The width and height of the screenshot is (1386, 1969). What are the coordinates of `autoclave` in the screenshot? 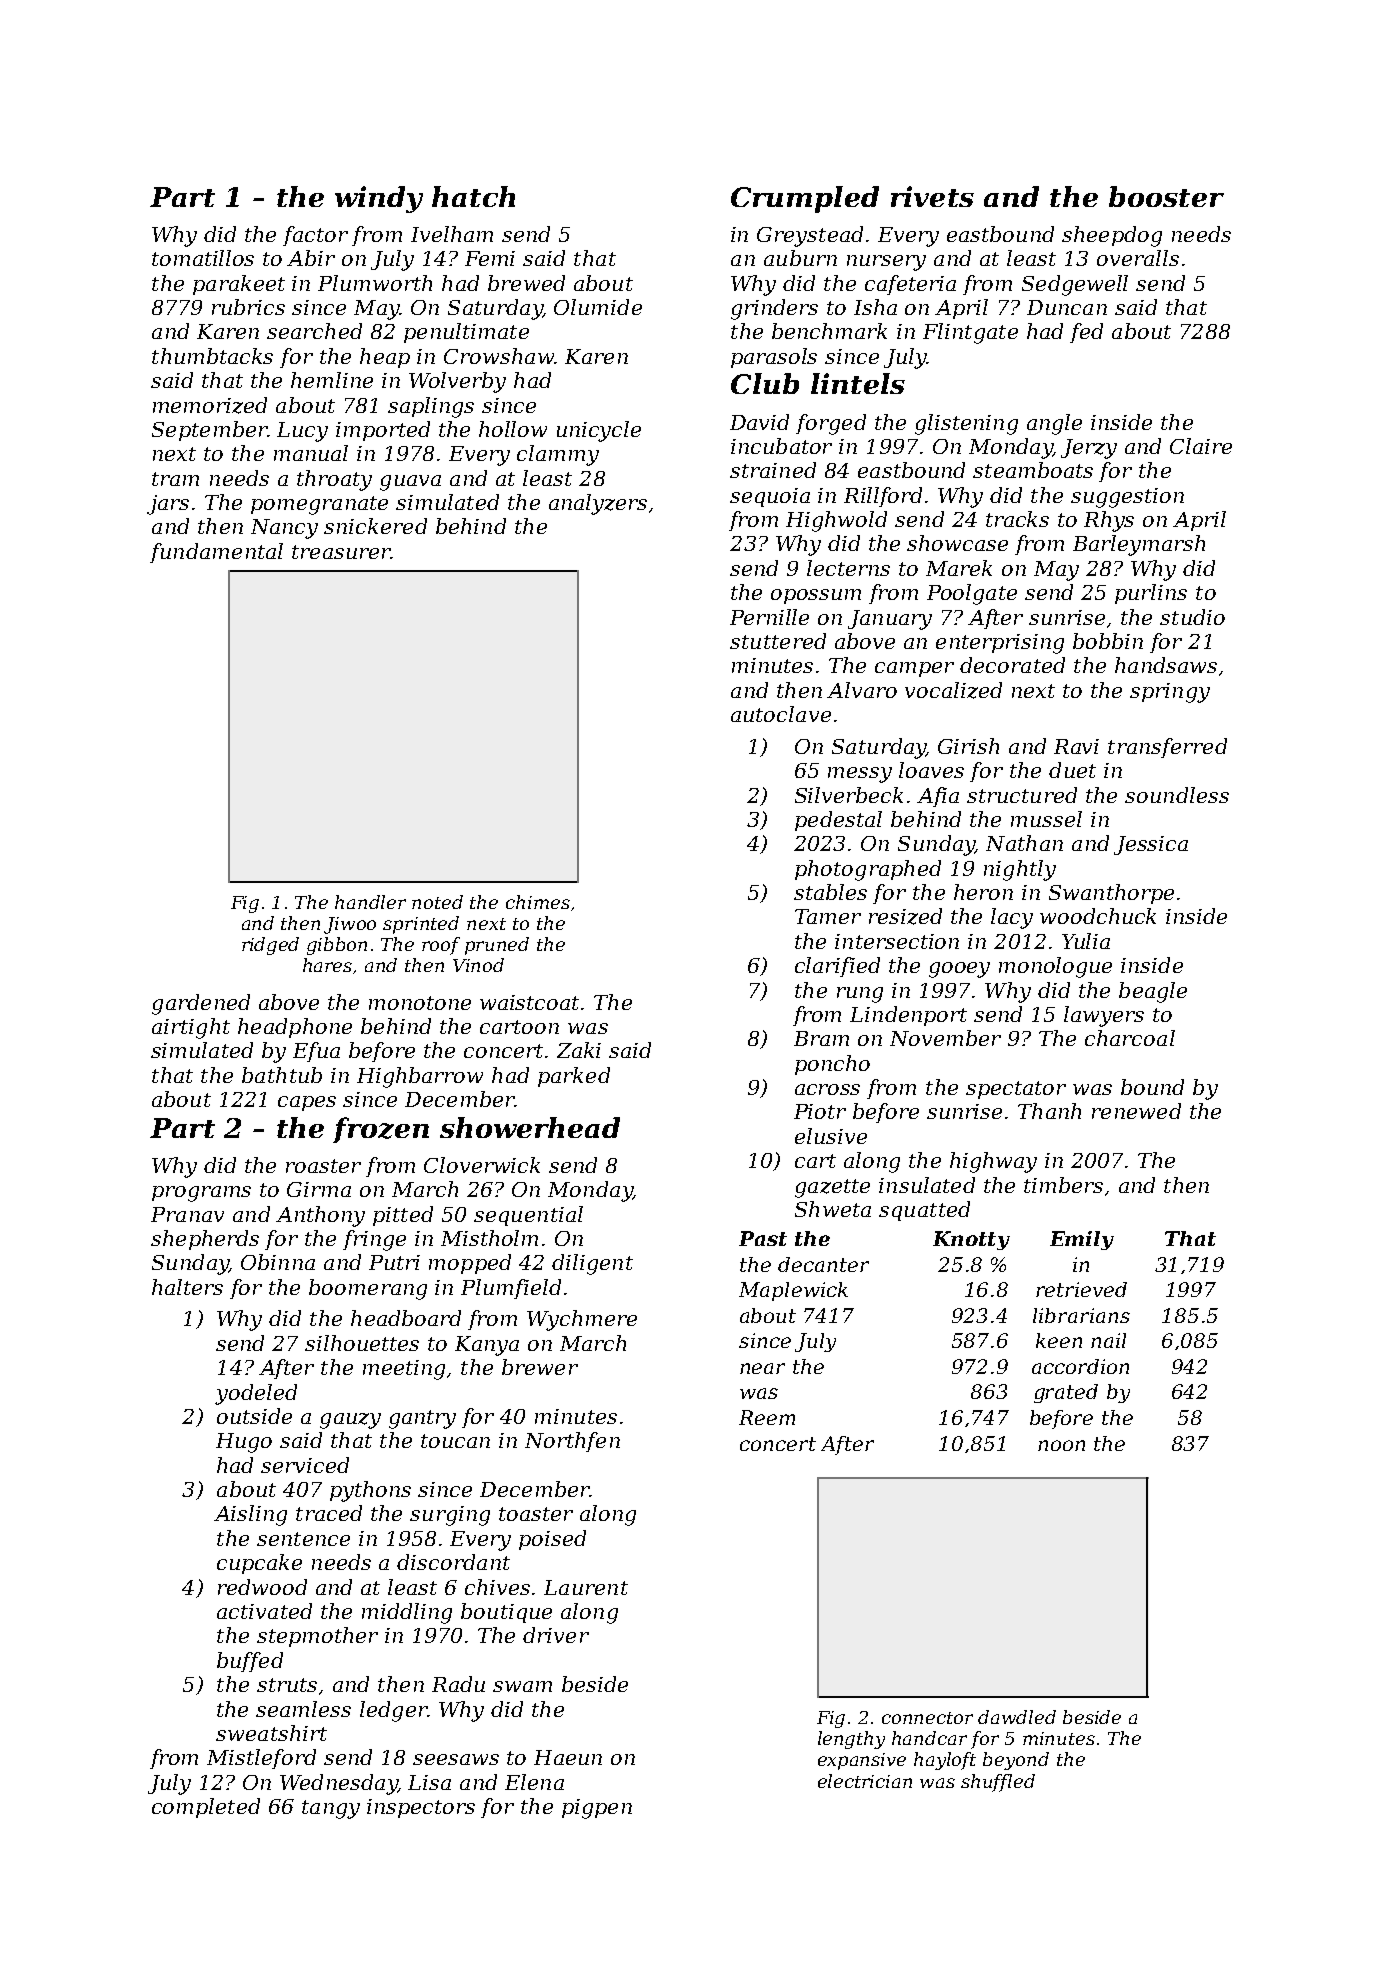 It's located at (781, 714).
